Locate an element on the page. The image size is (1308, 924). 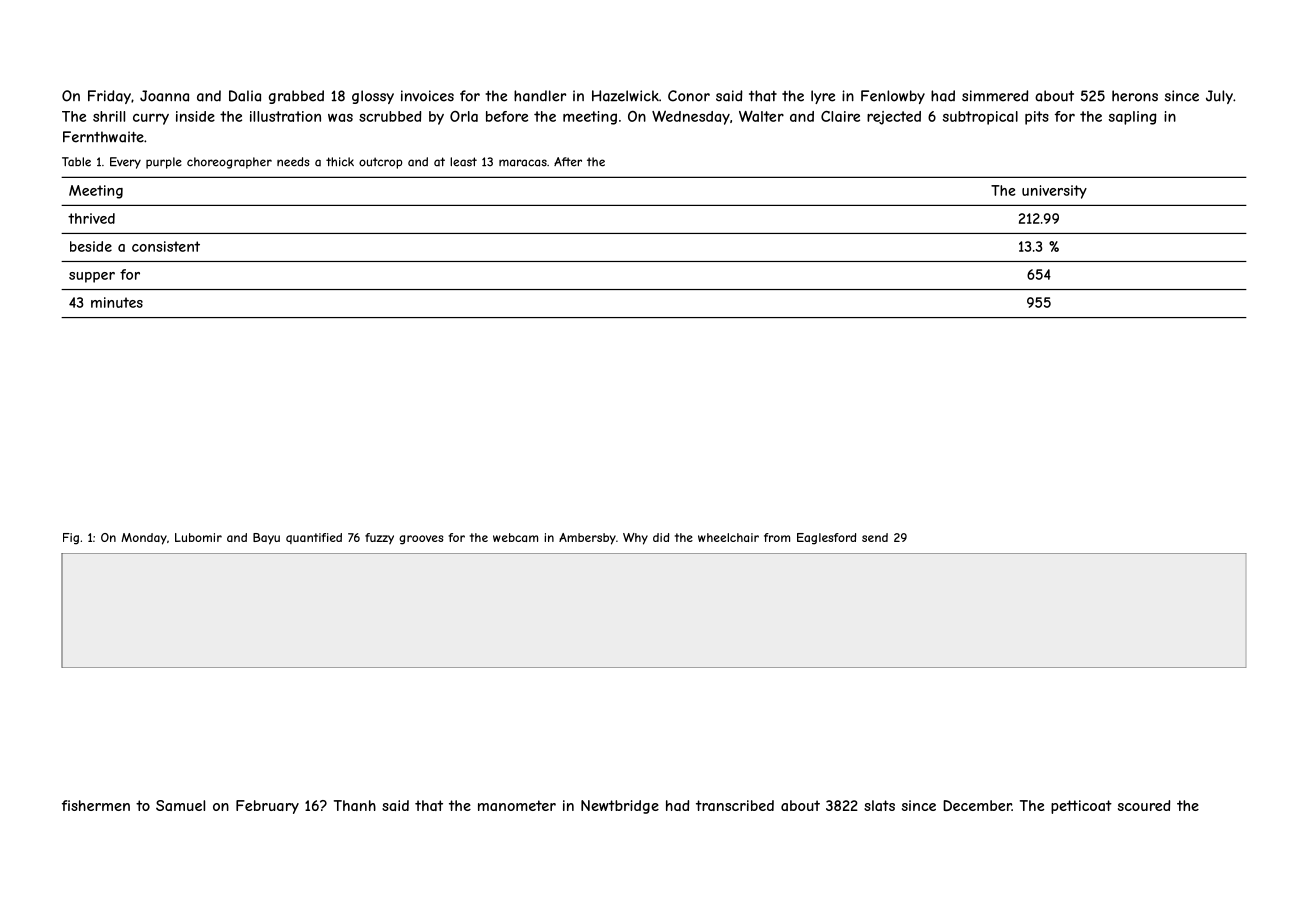
shrill is located at coordinates (109, 116).
